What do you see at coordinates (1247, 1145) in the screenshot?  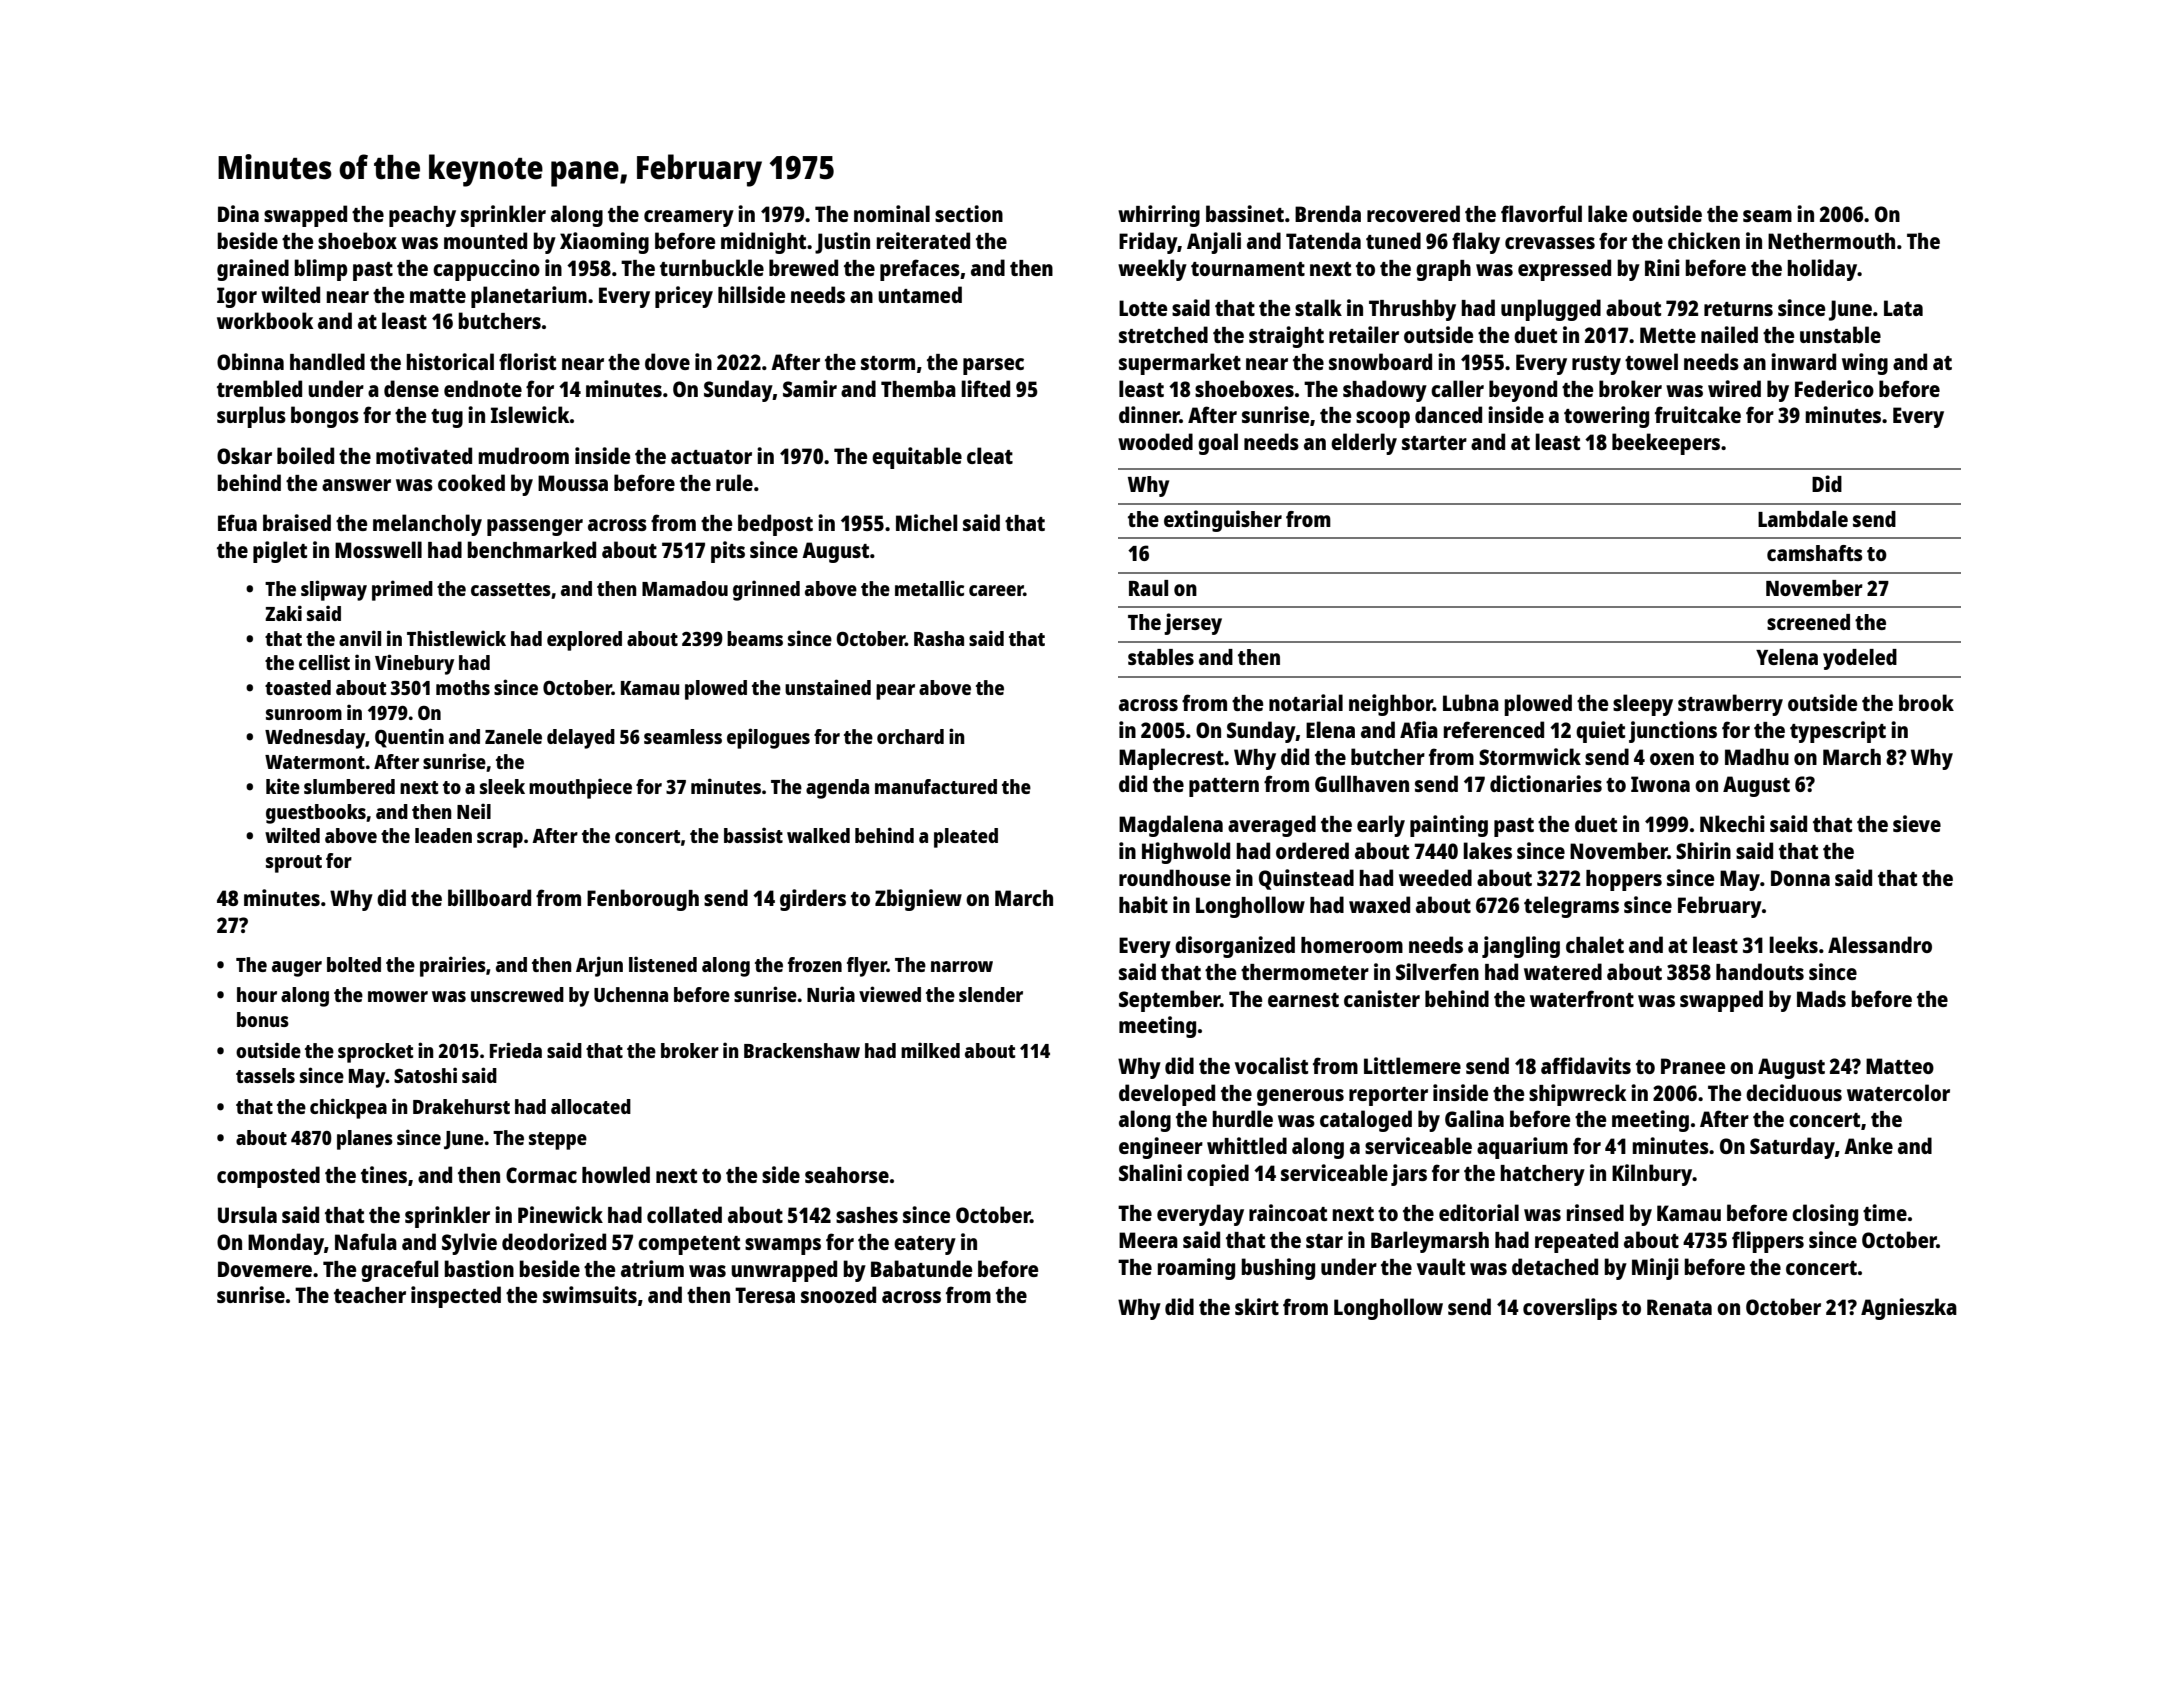 I see `whittled` at bounding box center [1247, 1145].
